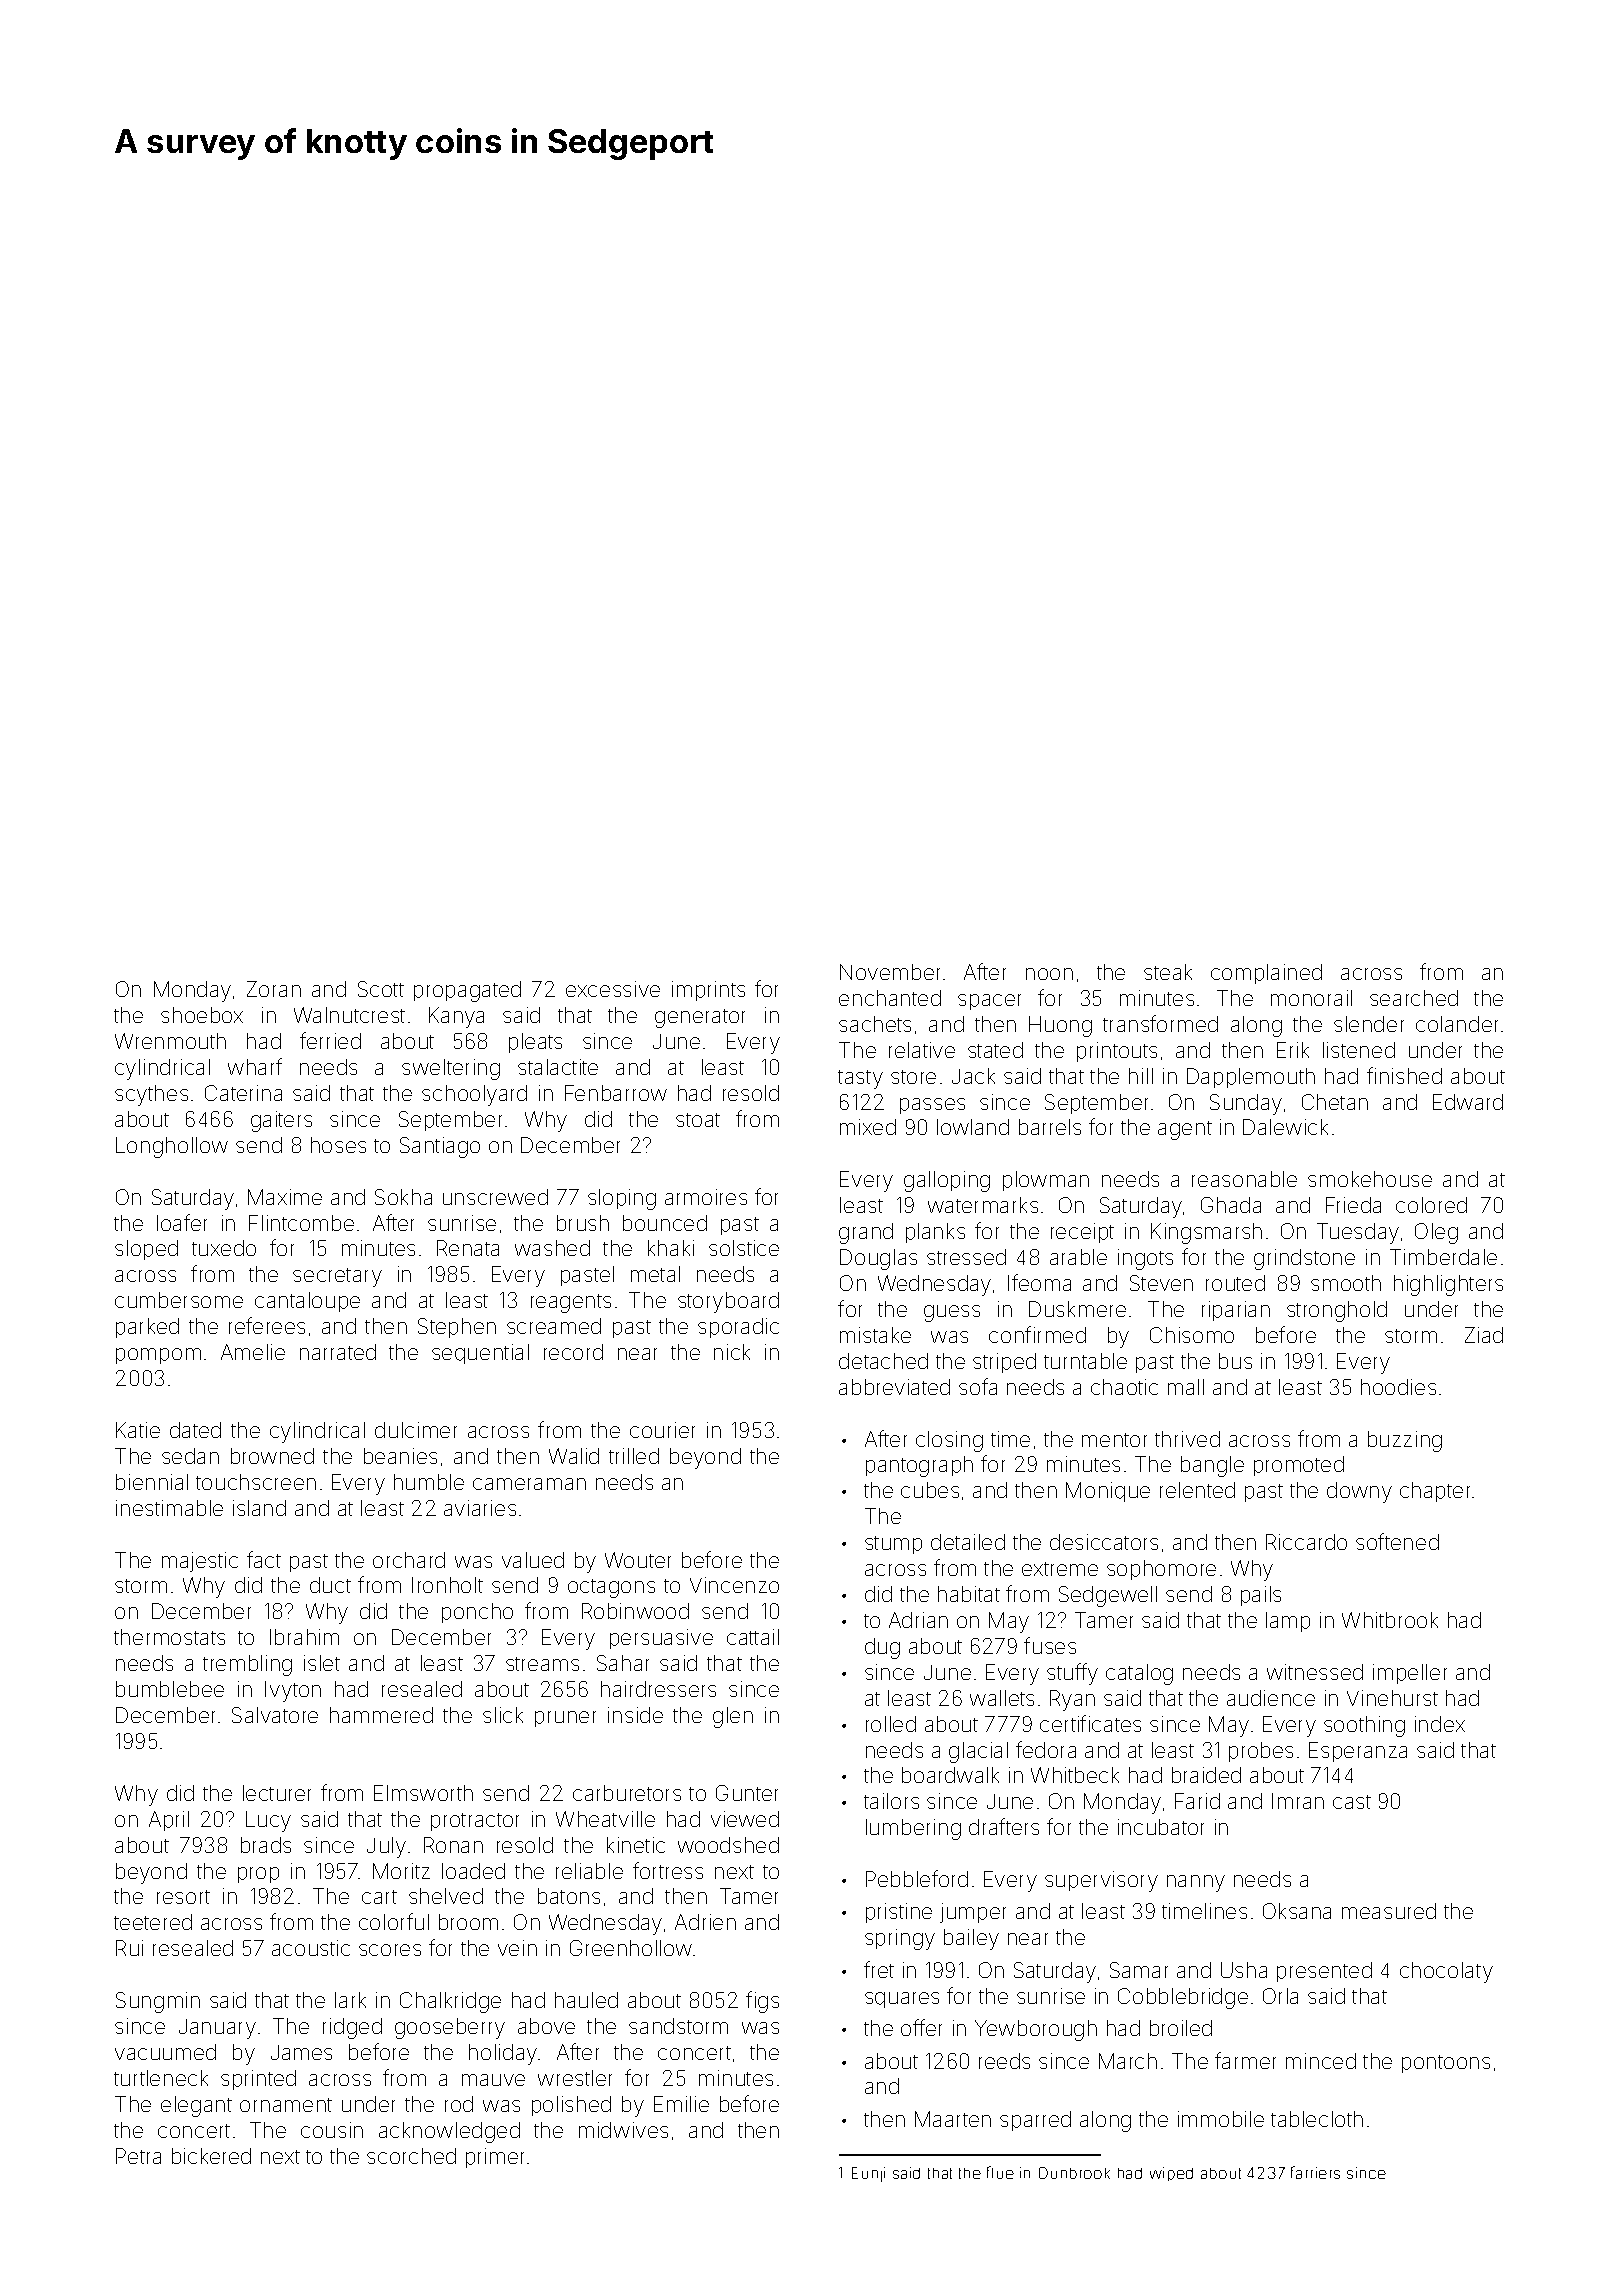 Image resolution: width=1620 pixels, height=2292 pixels. What do you see at coordinates (952, 1313) in the image?
I see `guess` at bounding box center [952, 1313].
